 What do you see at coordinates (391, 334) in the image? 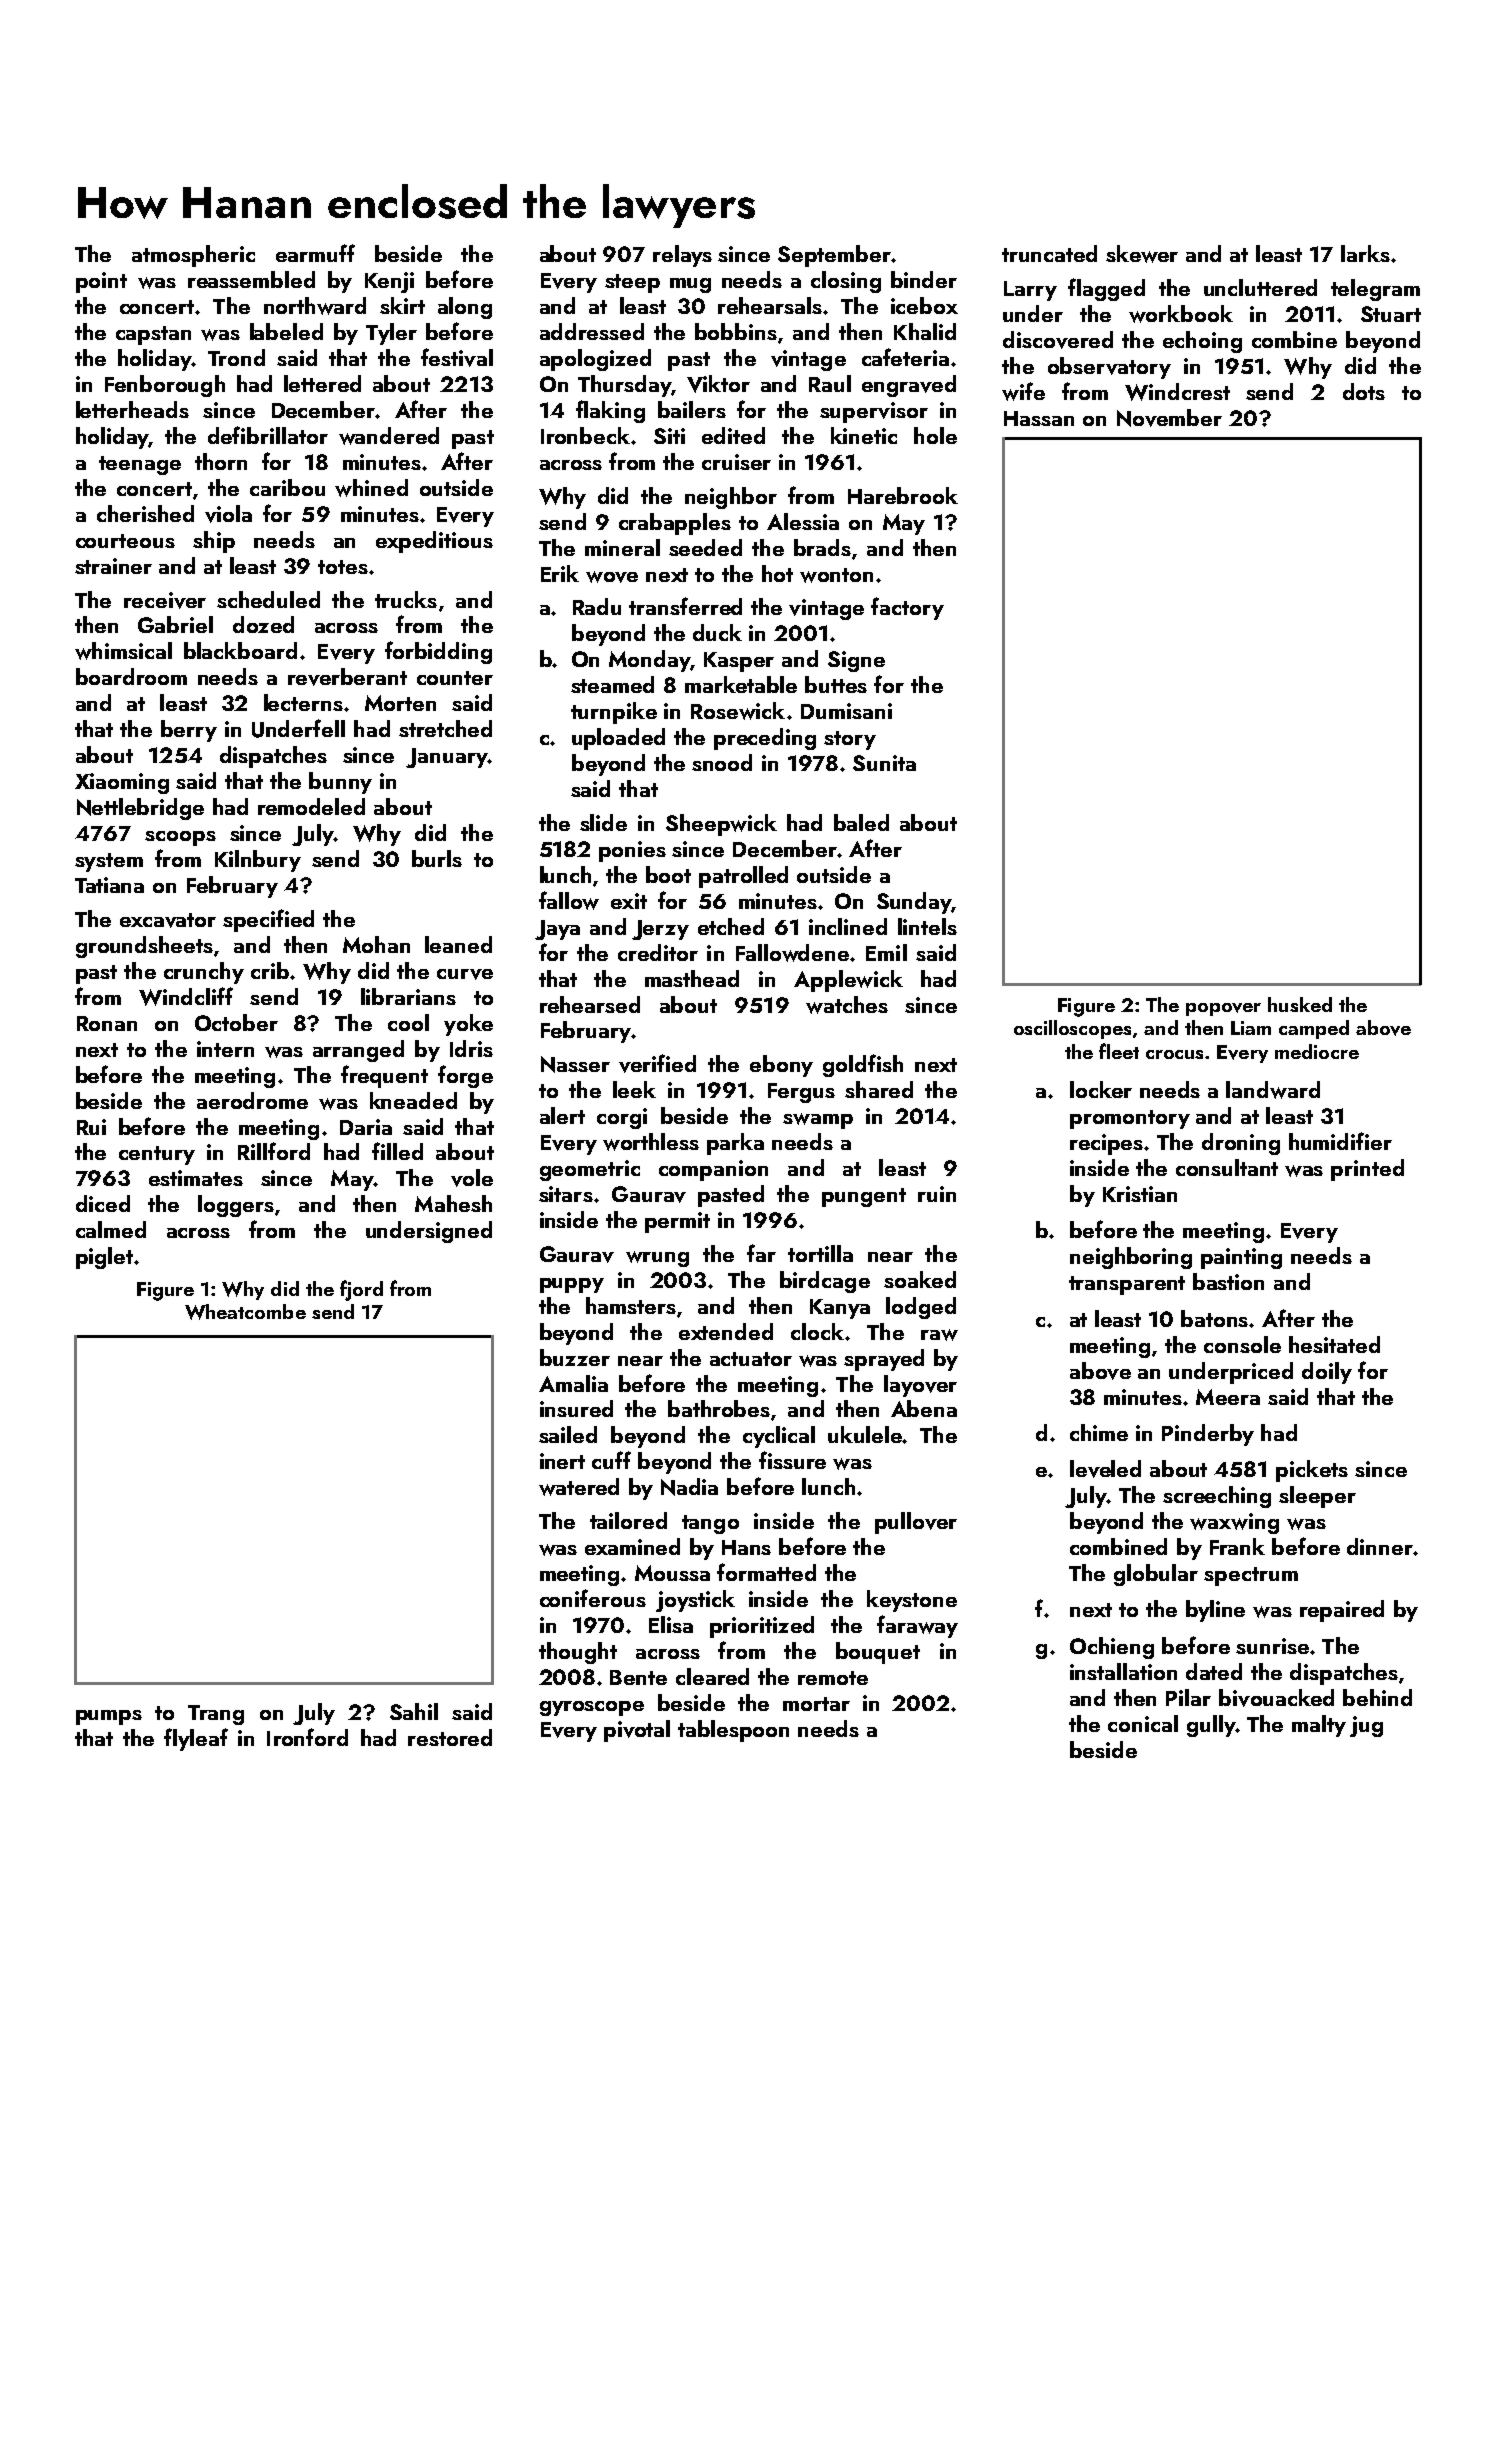
I see `Tyler` at bounding box center [391, 334].
